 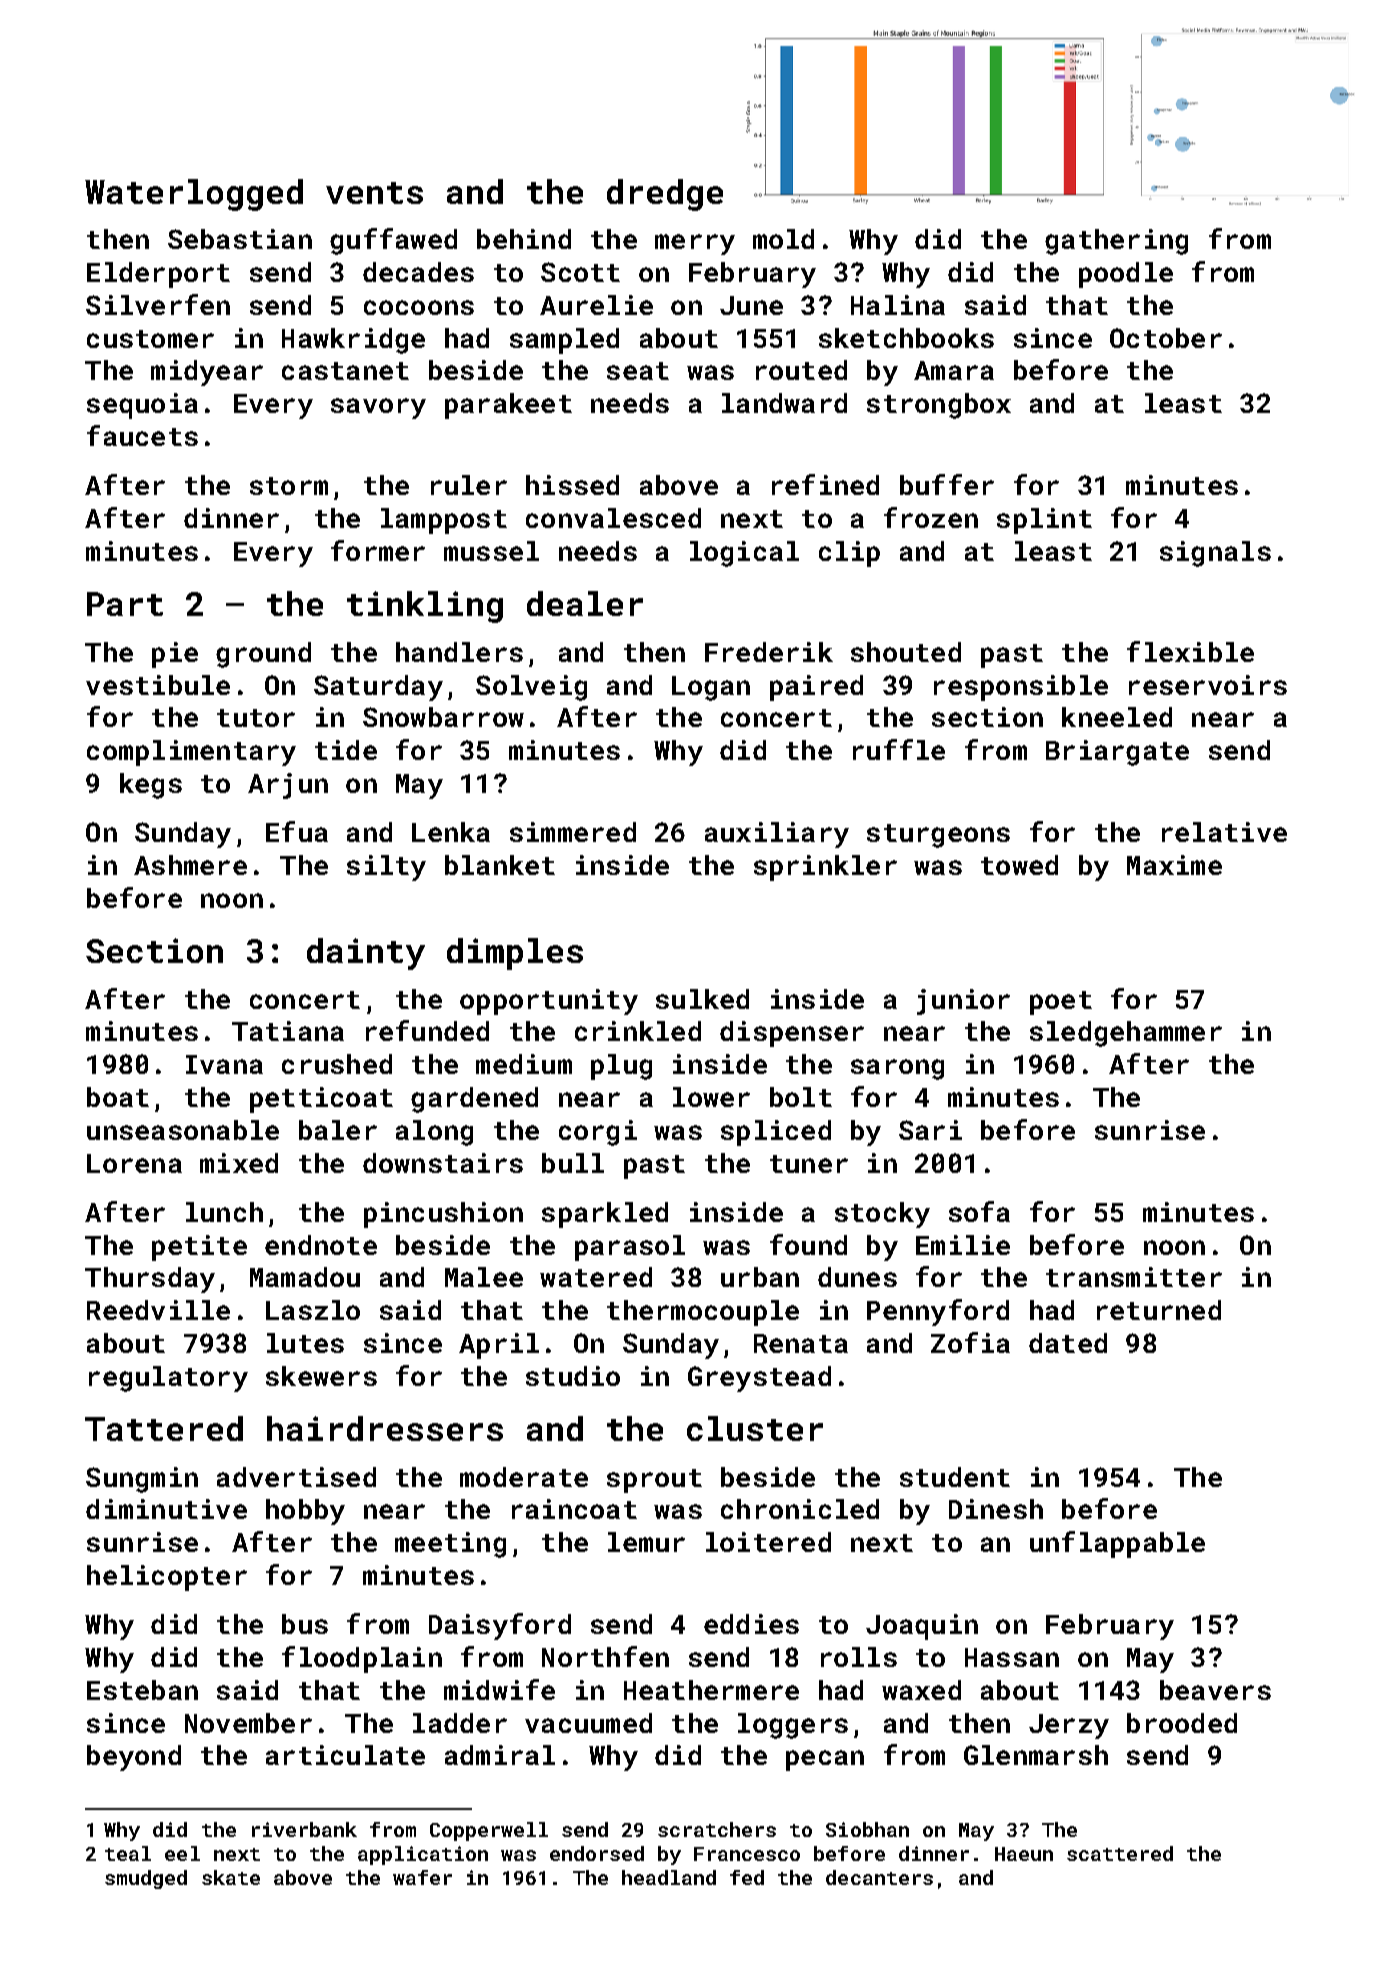 I want to click on vents, so click(x=374, y=193).
